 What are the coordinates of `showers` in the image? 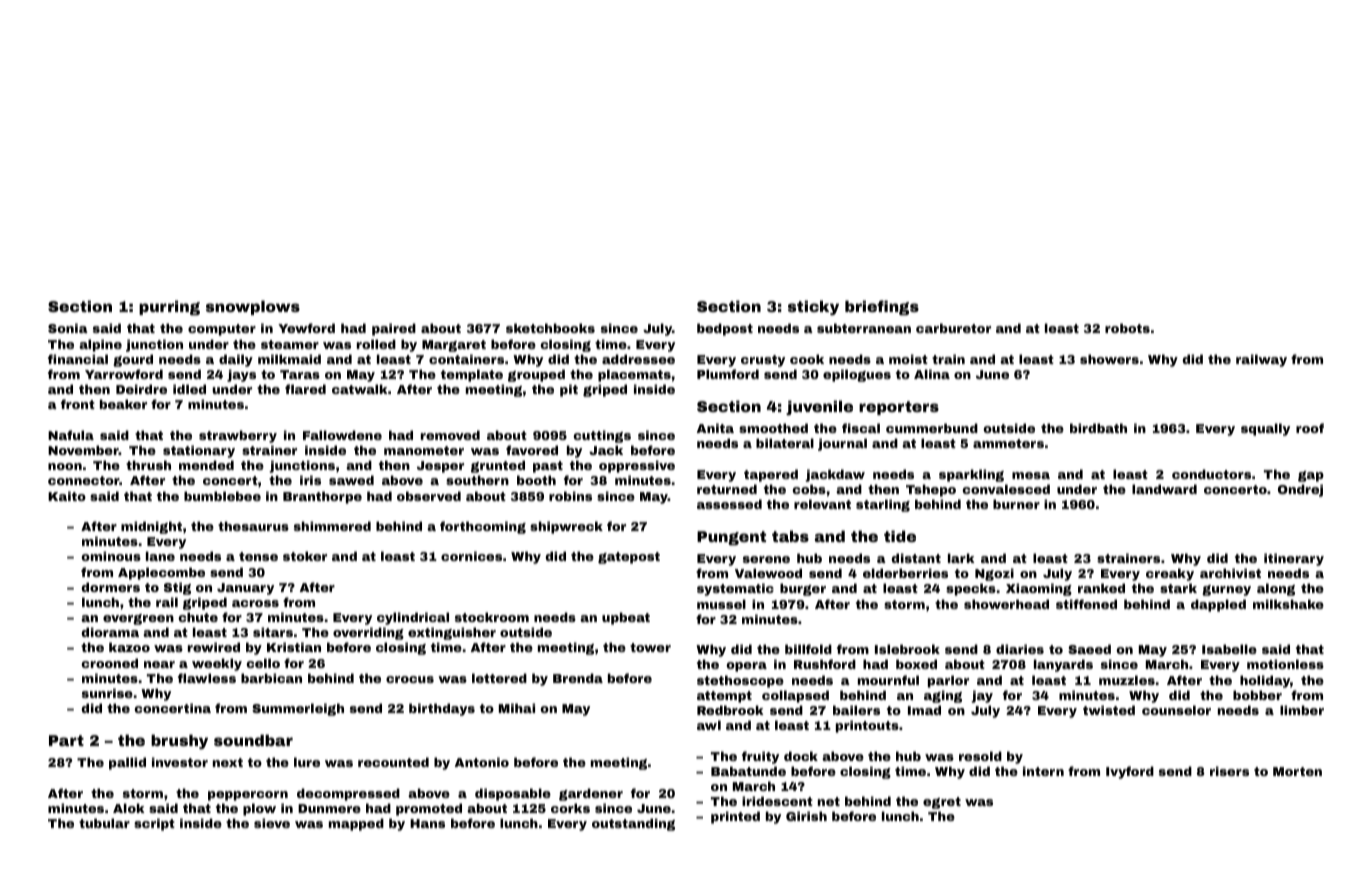 It's located at (1109, 359).
